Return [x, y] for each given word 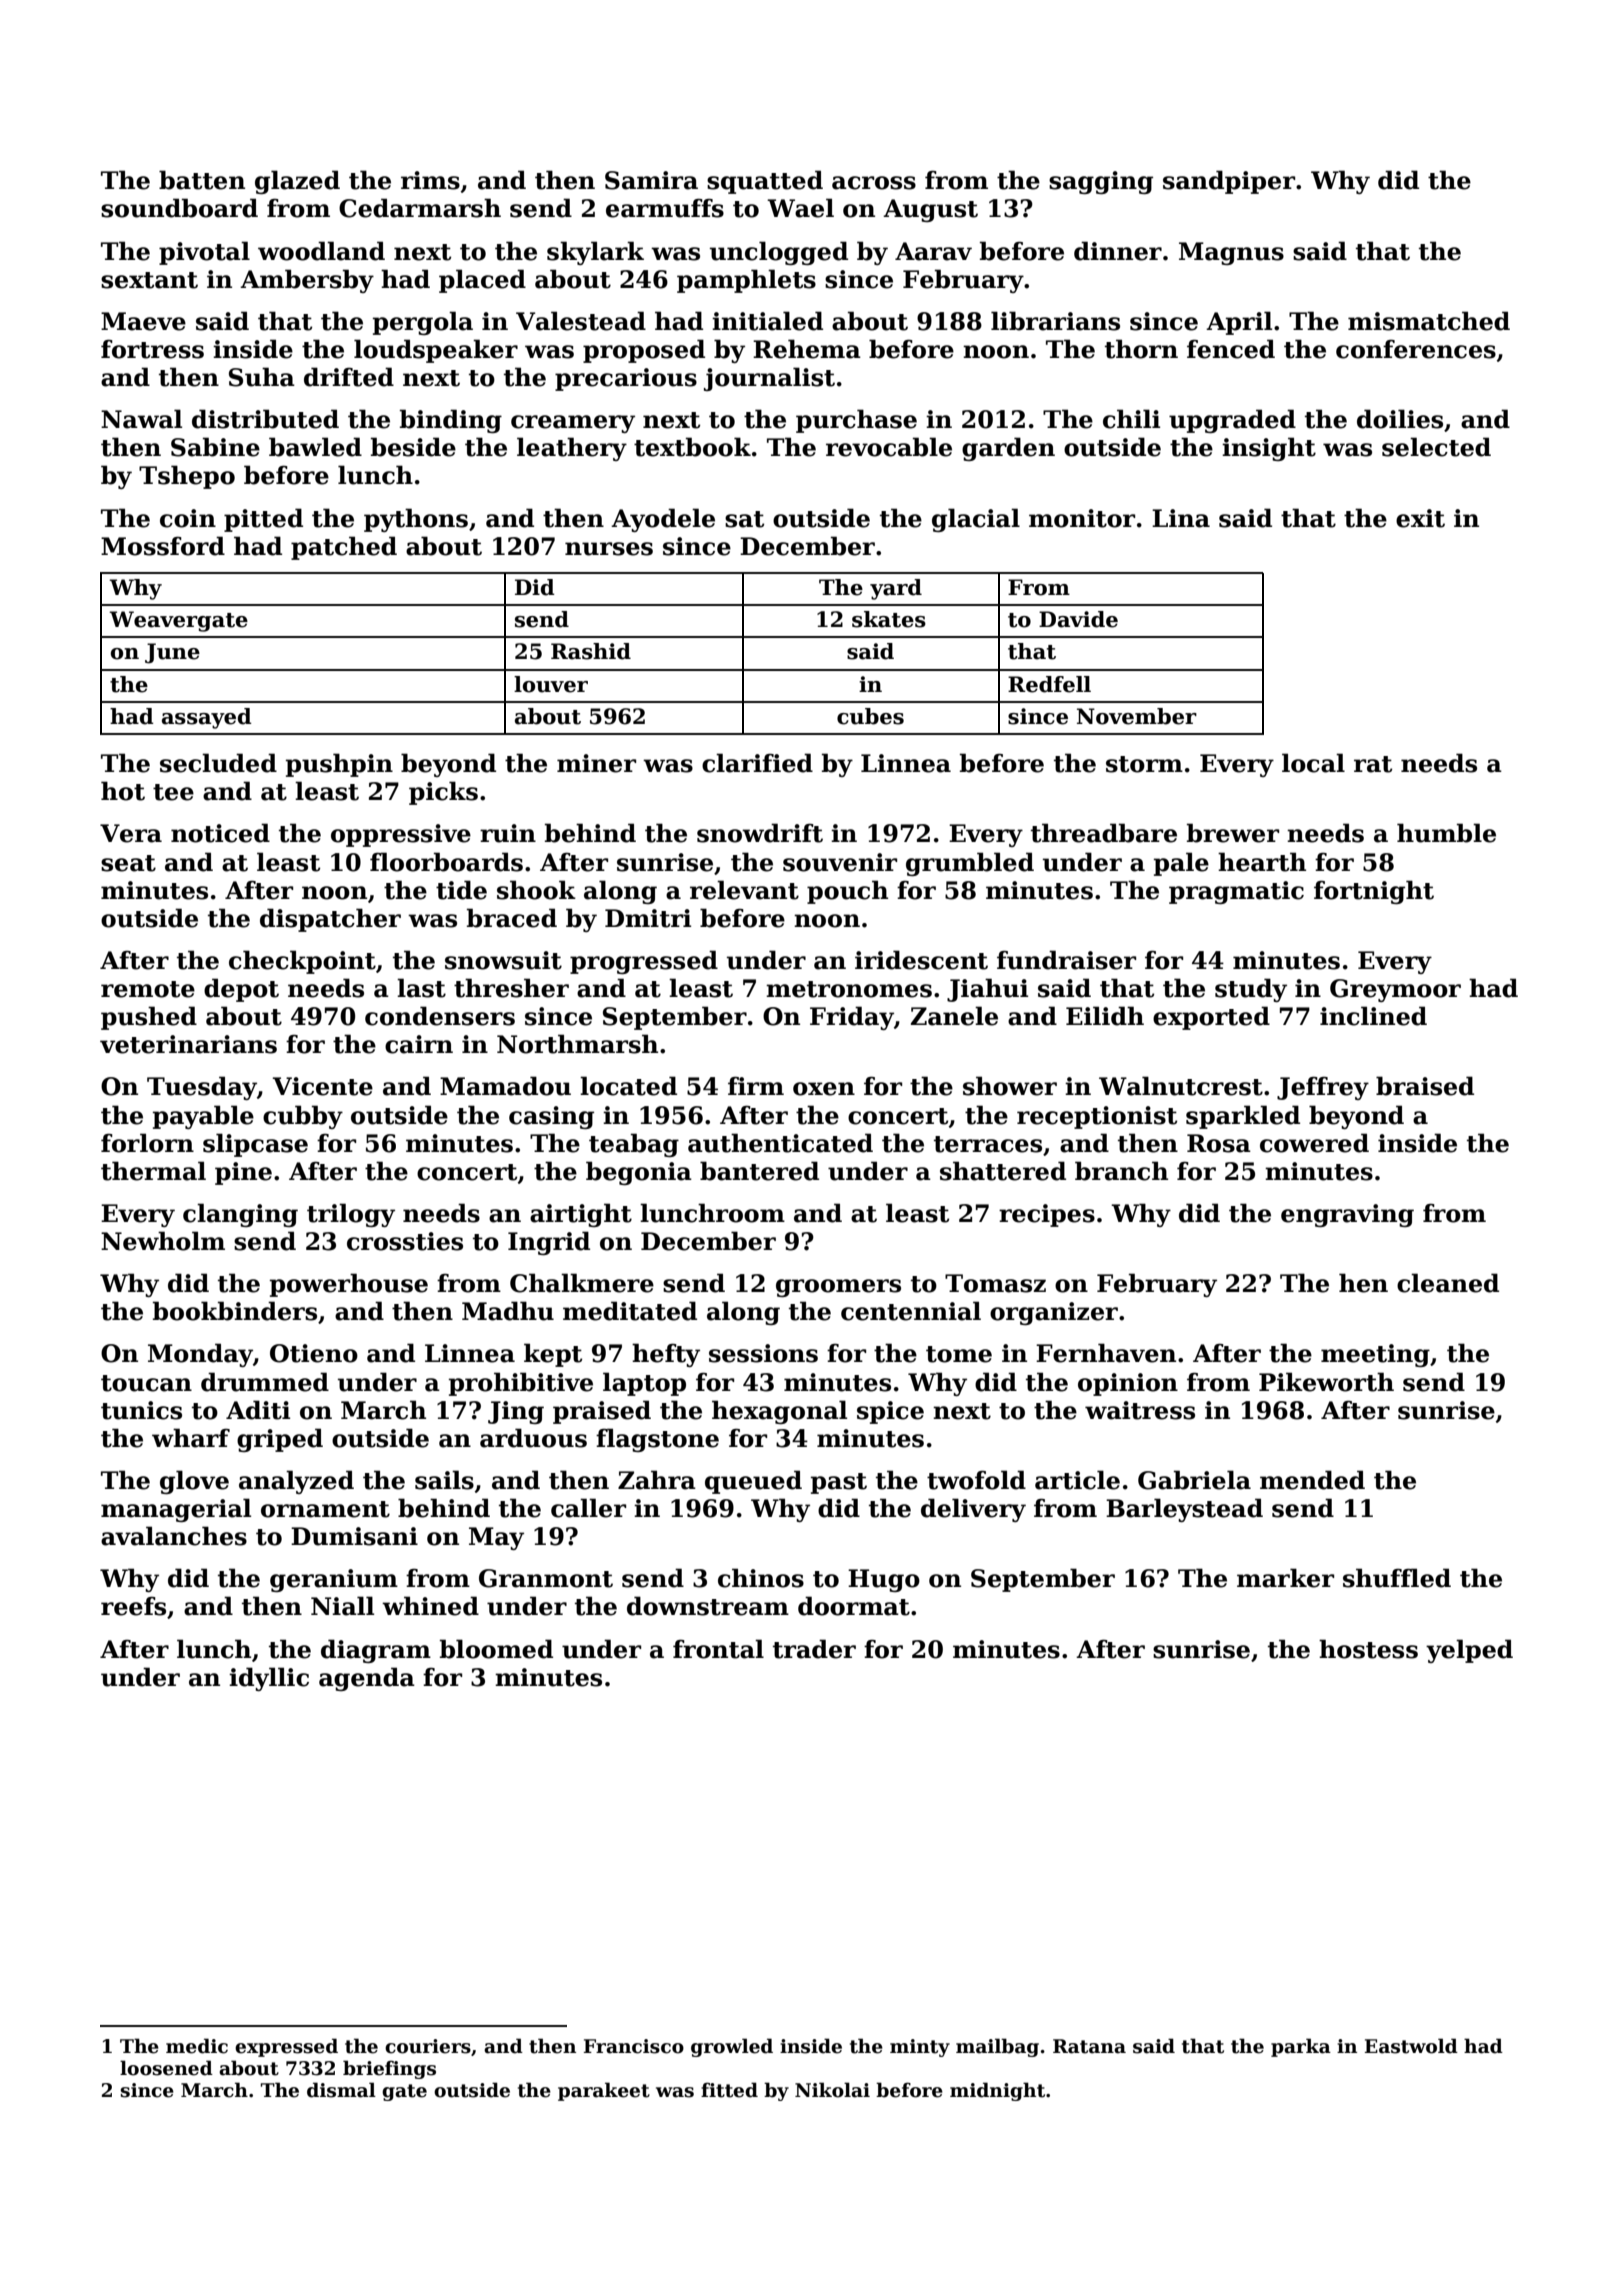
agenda [367, 1679]
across [874, 183]
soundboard [179, 208]
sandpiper [1229, 182]
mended [1312, 1480]
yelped [1469, 1651]
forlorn [147, 1143]
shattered [1003, 1171]
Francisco [634, 2046]
